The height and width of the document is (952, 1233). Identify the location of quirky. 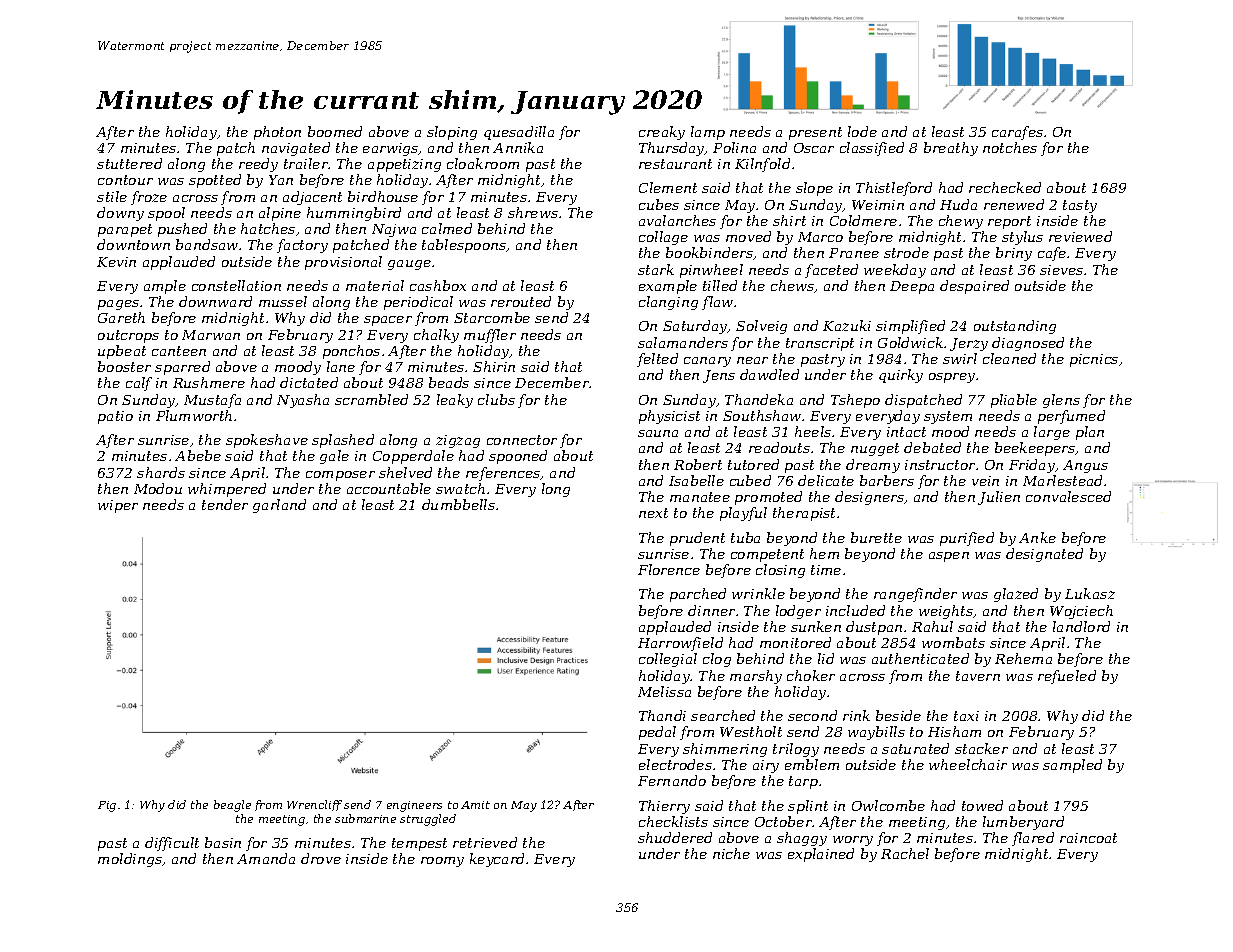
(901, 376).
